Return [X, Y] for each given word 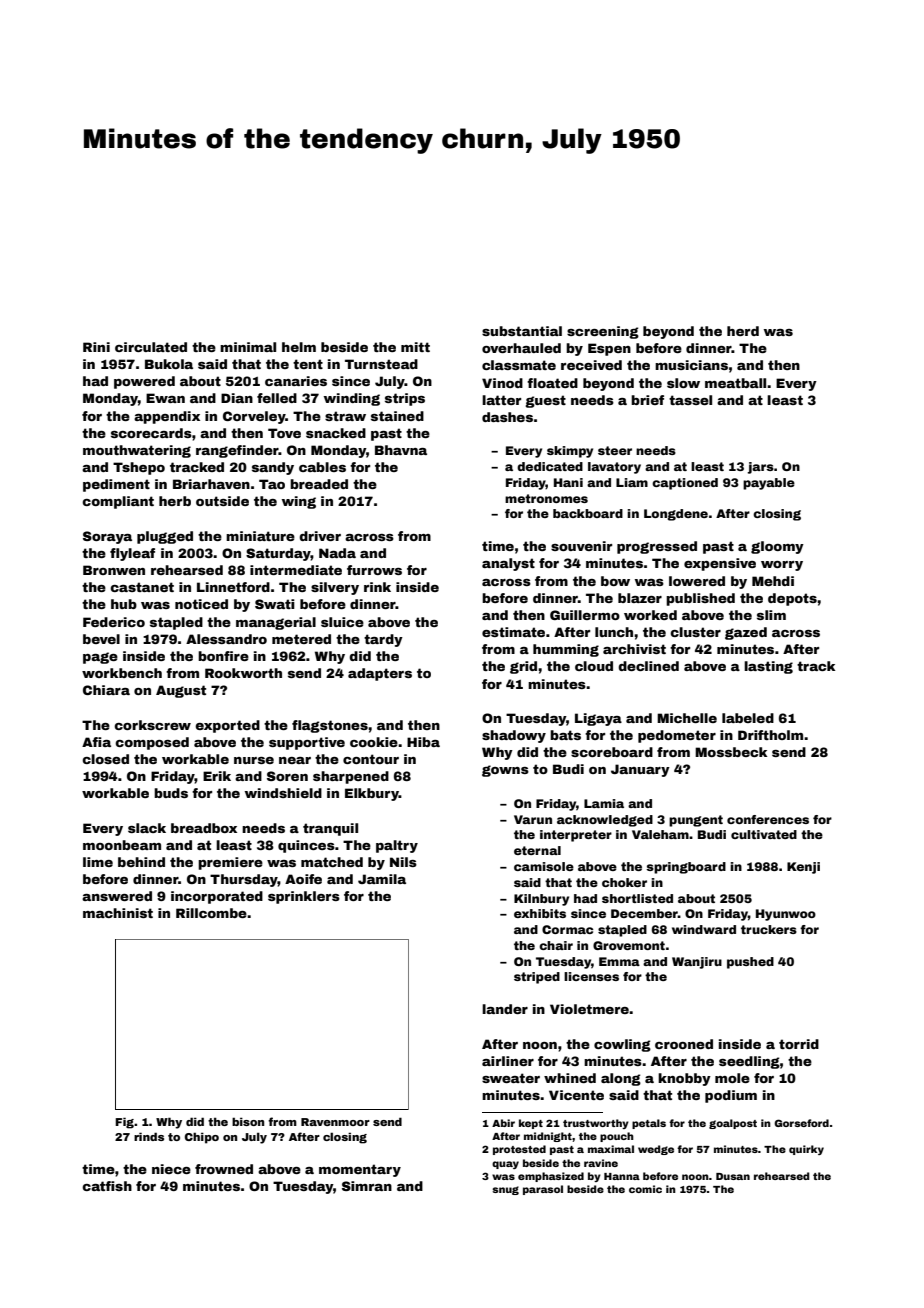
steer [615, 450]
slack [147, 828]
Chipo [202, 1138]
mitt [415, 347]
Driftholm [770, 735]
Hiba [423, 742]
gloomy [777, 547]
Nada [337, 553]
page [100, 658]
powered [144, 382]
